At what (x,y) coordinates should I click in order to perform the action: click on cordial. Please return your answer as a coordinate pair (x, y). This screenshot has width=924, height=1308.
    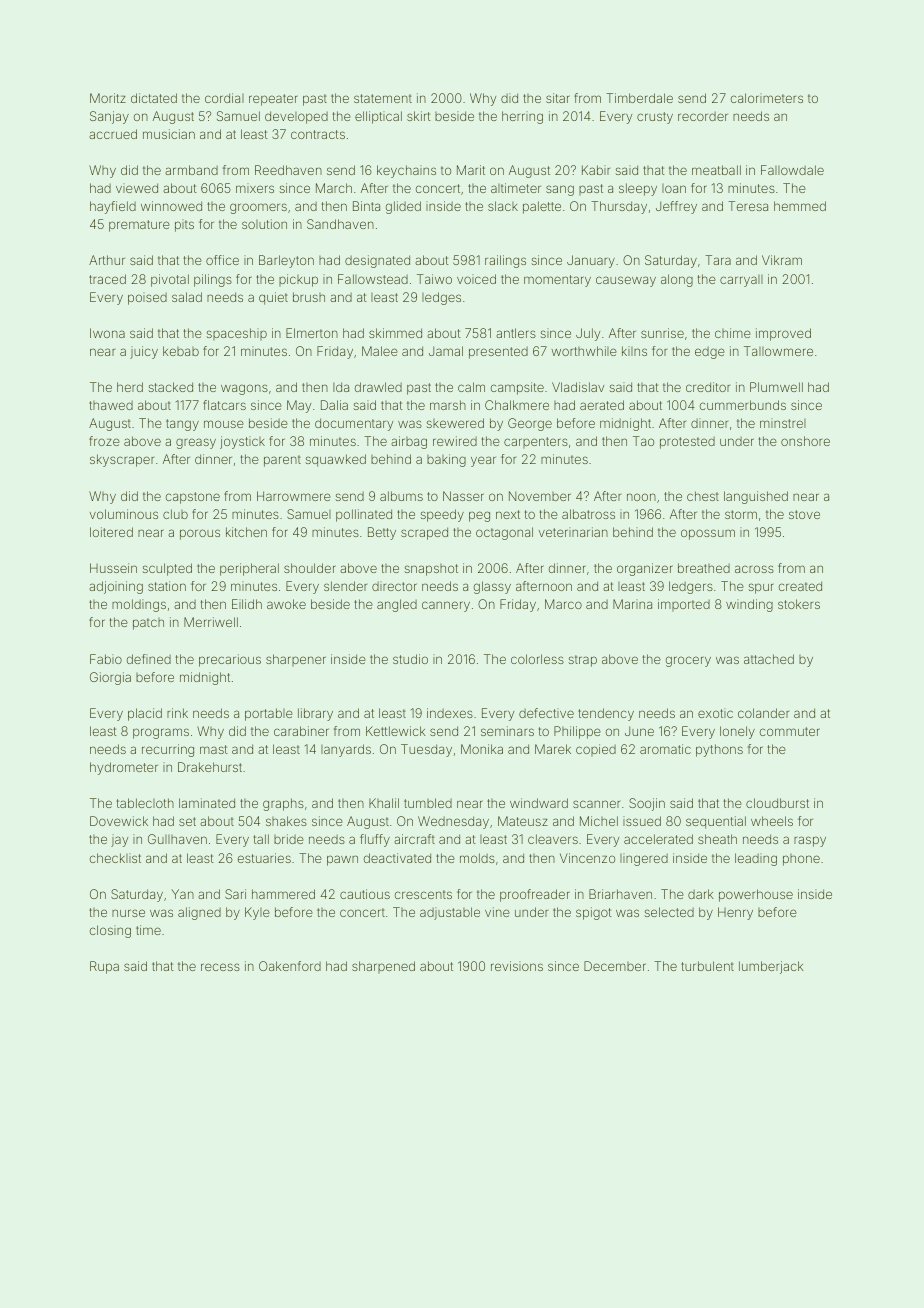
    Looking at the image, I should click on (224, 98).
